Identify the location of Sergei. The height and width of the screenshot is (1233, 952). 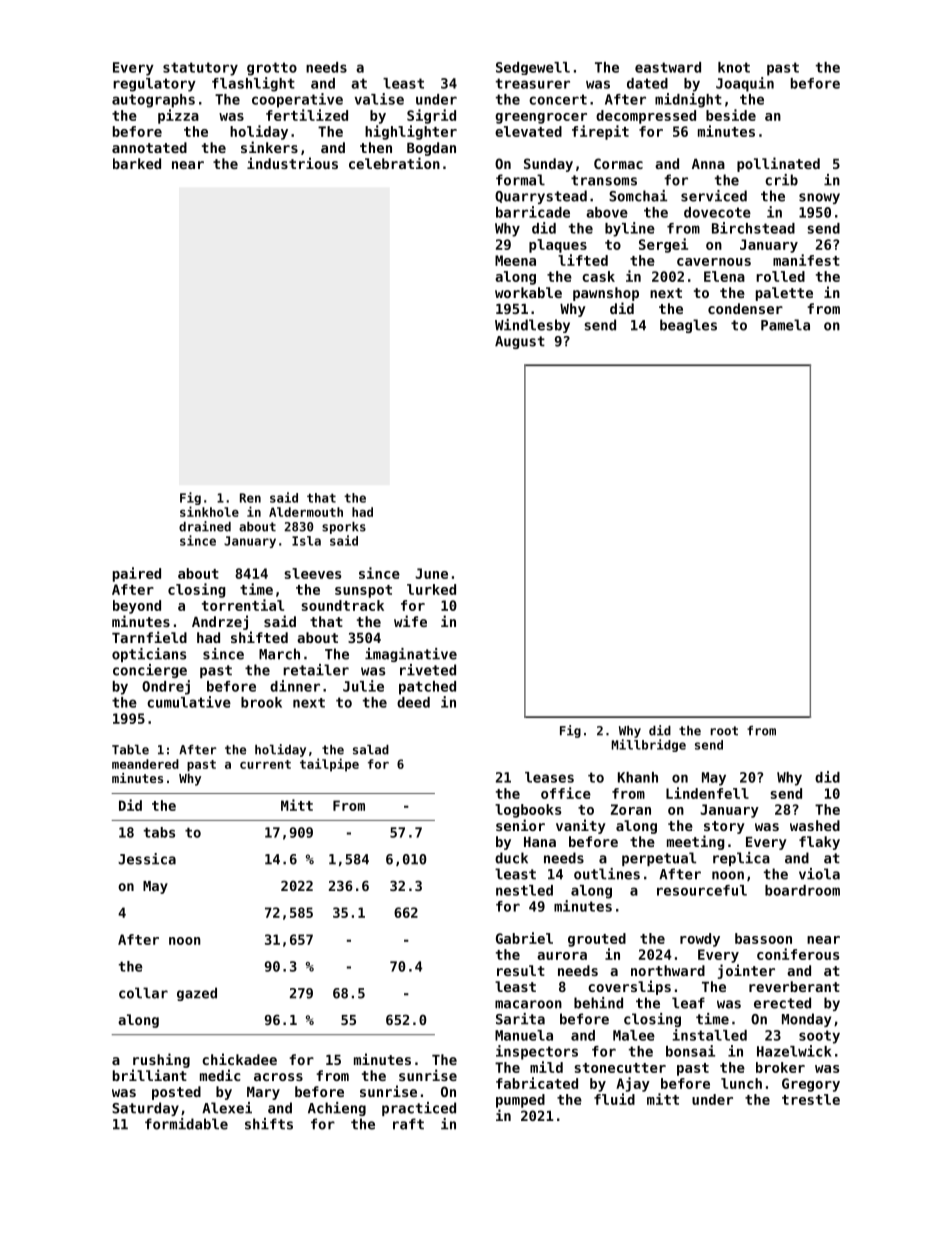
(663, 245).
